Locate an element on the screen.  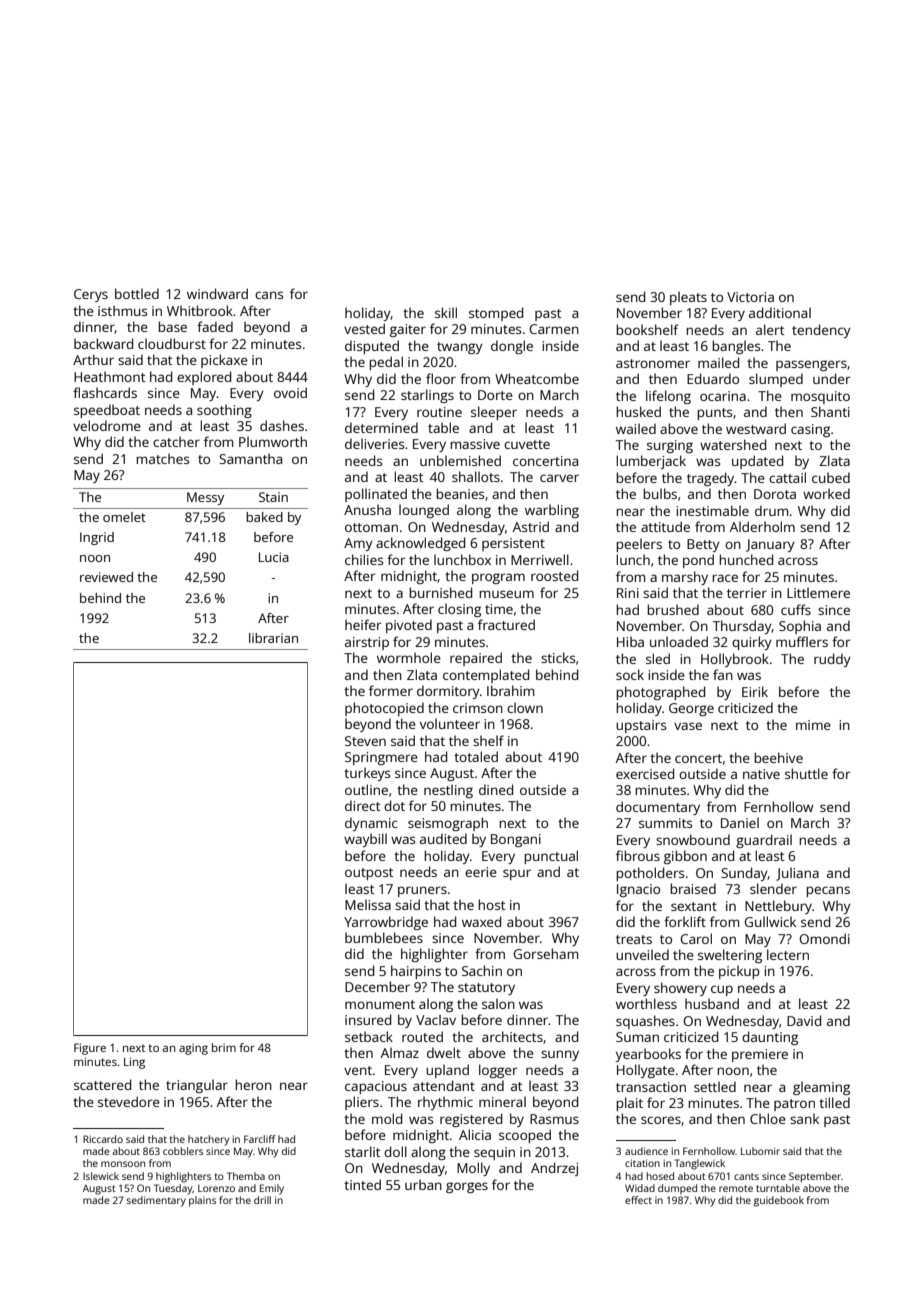
Farcliff is located at coordinates (260, 1139).
